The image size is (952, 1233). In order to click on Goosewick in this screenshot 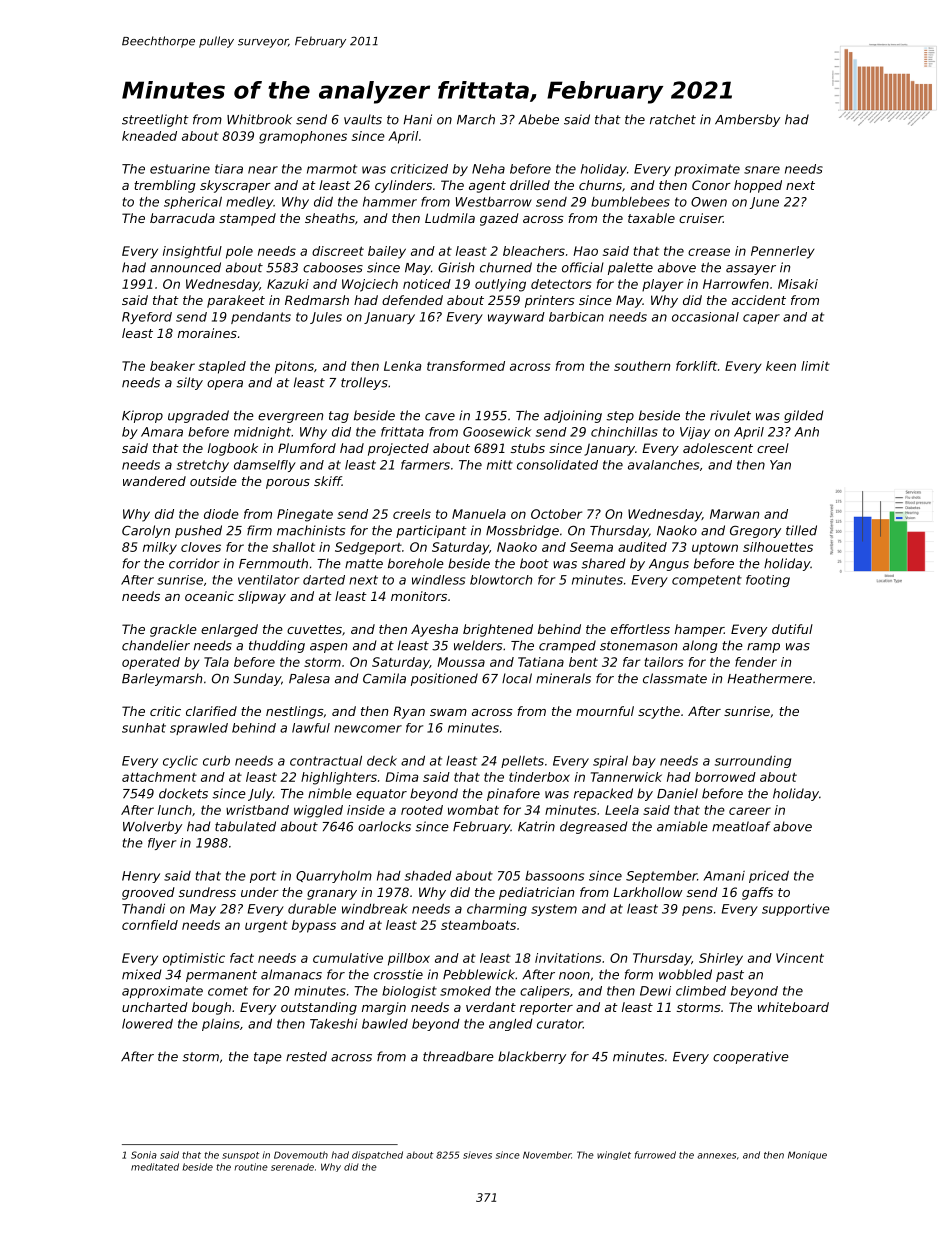, I will do `click(497, 432)`.
